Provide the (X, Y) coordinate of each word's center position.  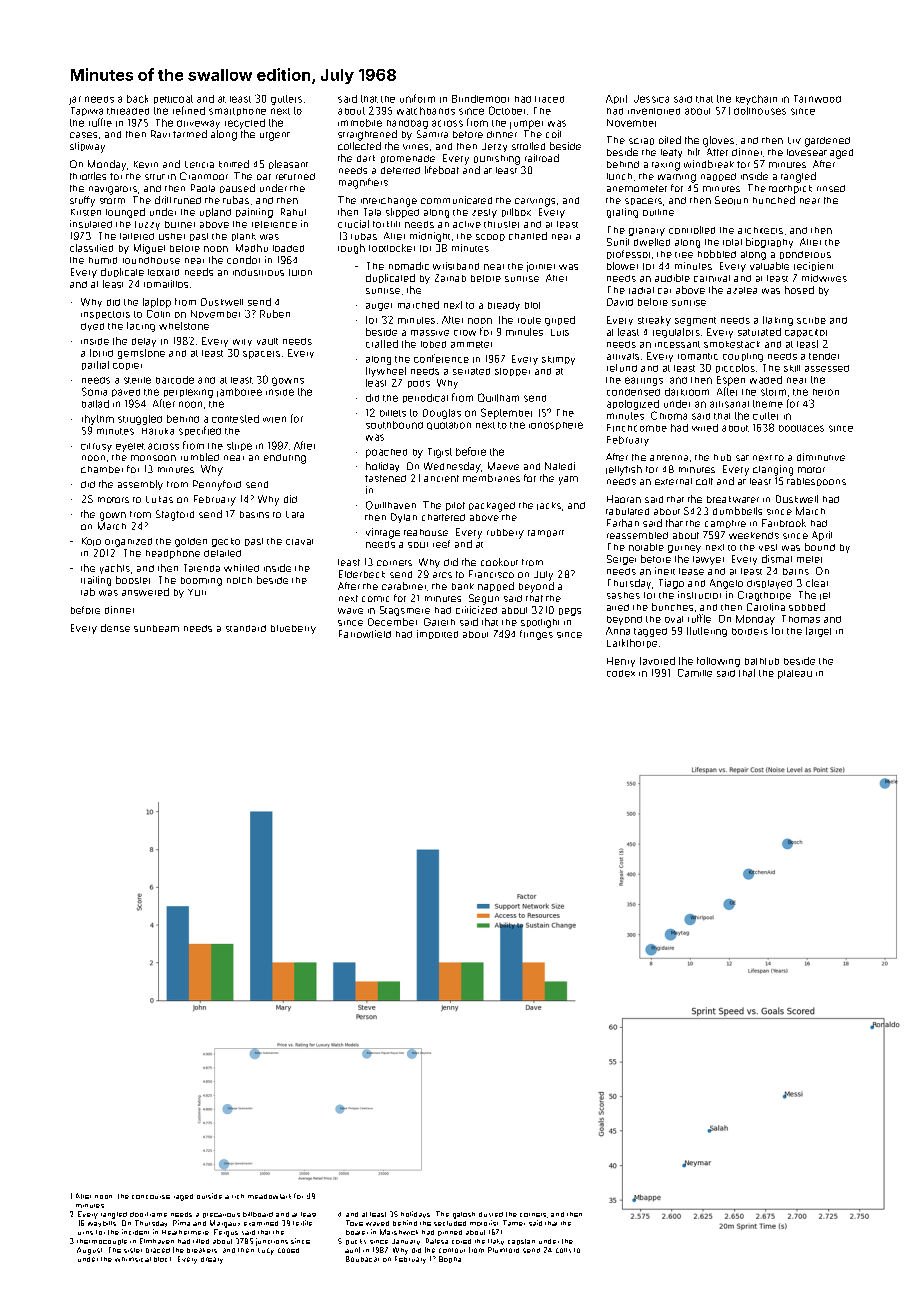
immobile (360, 123)
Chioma (669, 415)
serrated (471, 371)
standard (246, 628)
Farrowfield (365, 634)
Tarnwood (817, 99)
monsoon (153, 458)
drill (163, 200)
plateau (795, 674)
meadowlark (269, 1196)
